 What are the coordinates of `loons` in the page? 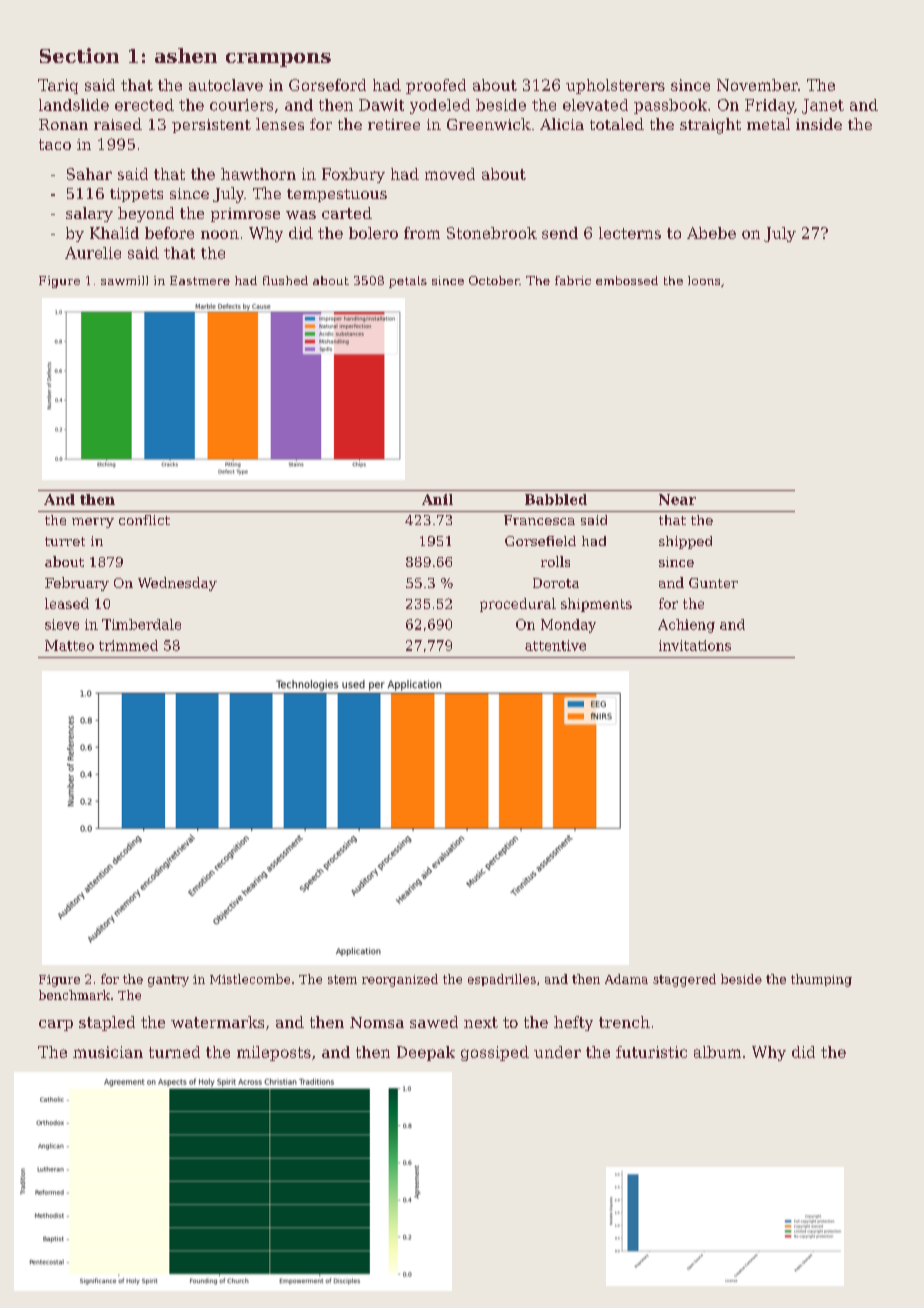 It's located at (704, 280).
